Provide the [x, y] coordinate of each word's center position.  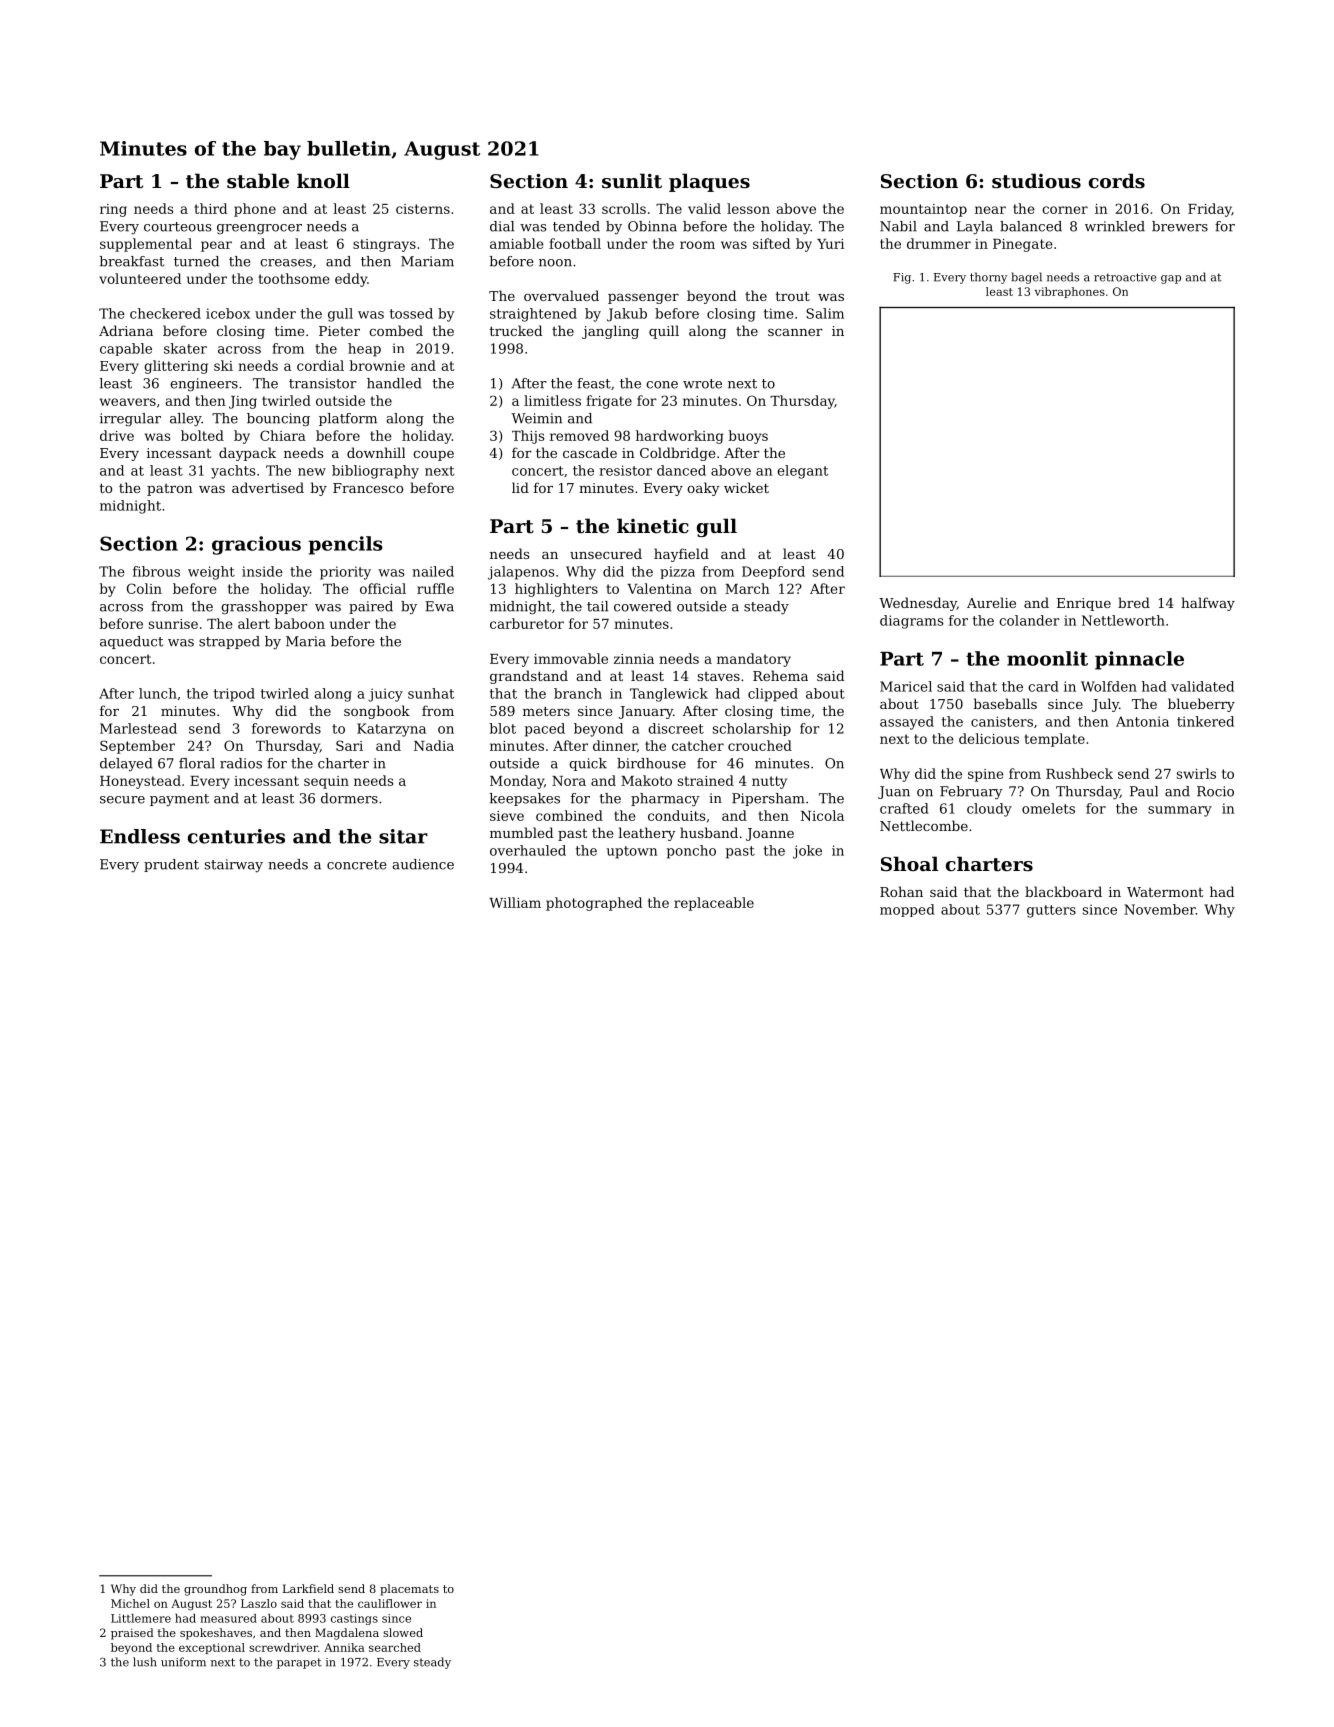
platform [348, 419]
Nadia [434, 745]
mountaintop [923, 210]
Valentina [659, 588]
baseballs [1005, 703]
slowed [403, 1632]
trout [793, 296]
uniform [183, 1662]
